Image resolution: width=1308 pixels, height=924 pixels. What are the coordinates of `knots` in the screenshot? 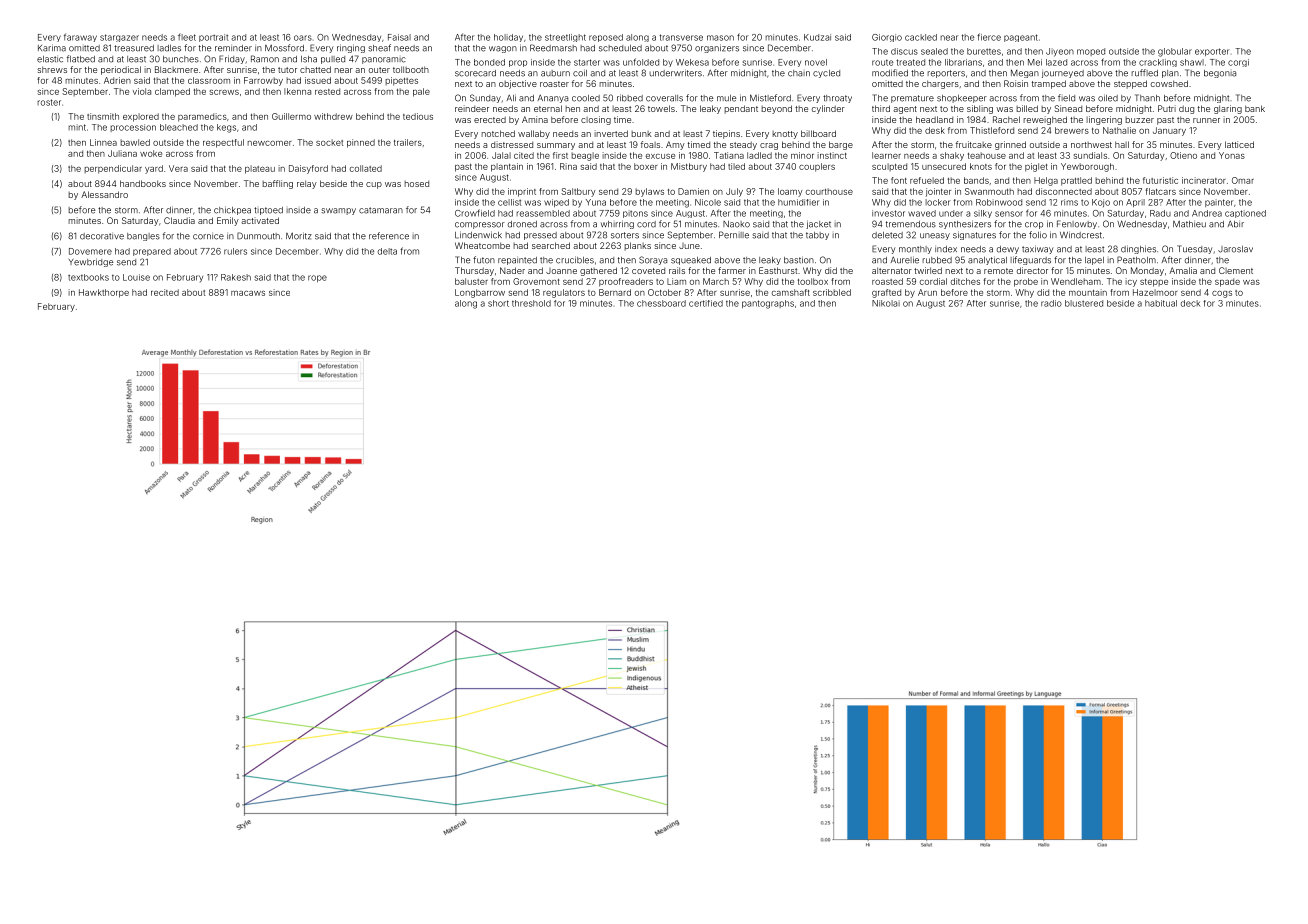 It's located at (981, 166).
